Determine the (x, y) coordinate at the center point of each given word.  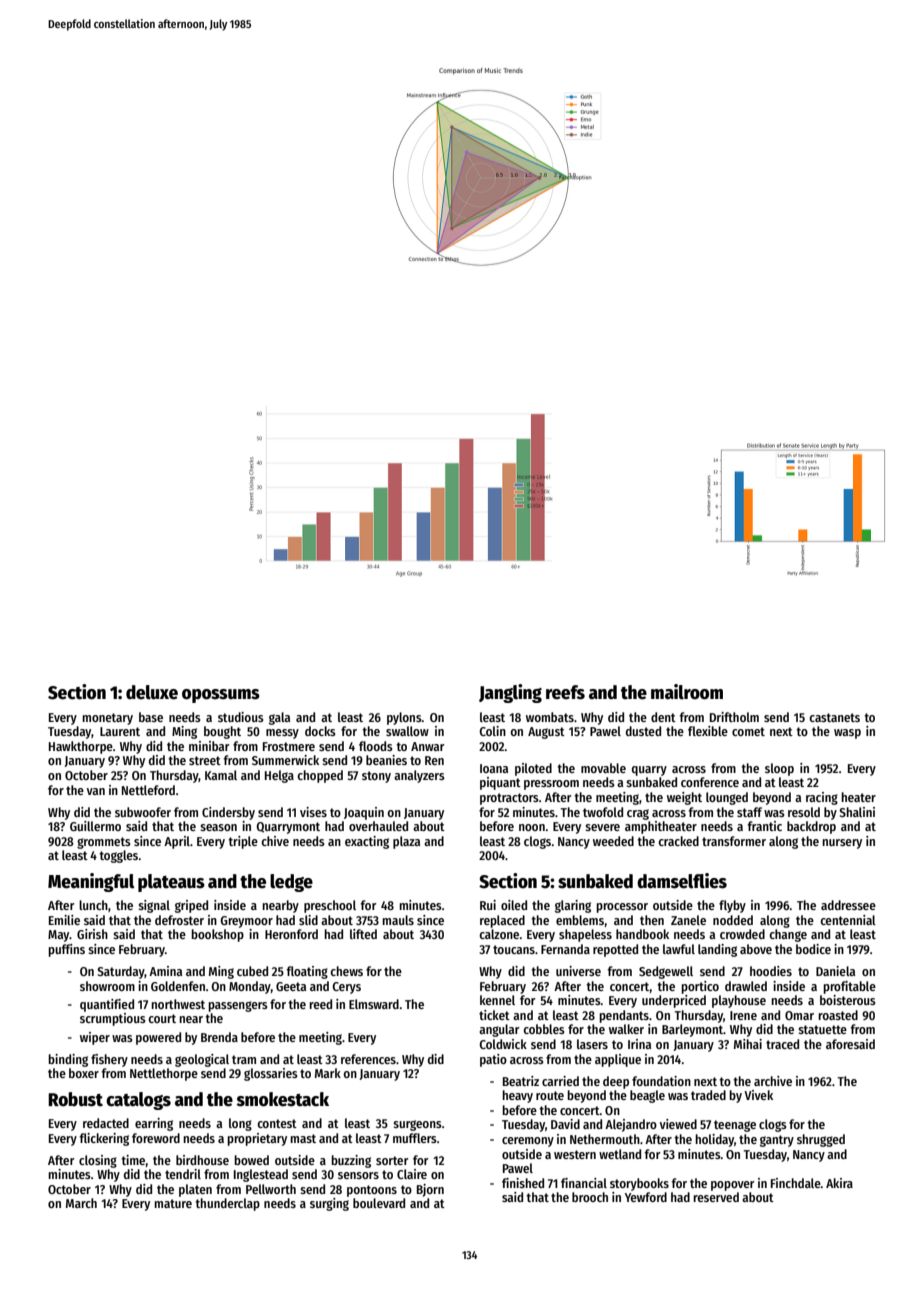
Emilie (64, 920)
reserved (716, 1197)
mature (173, 1203)
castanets (834, 717)
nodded (733, 920)
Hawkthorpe (81, 747)
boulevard (379, 1203)
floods (376, 746)
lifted (363, 934)
